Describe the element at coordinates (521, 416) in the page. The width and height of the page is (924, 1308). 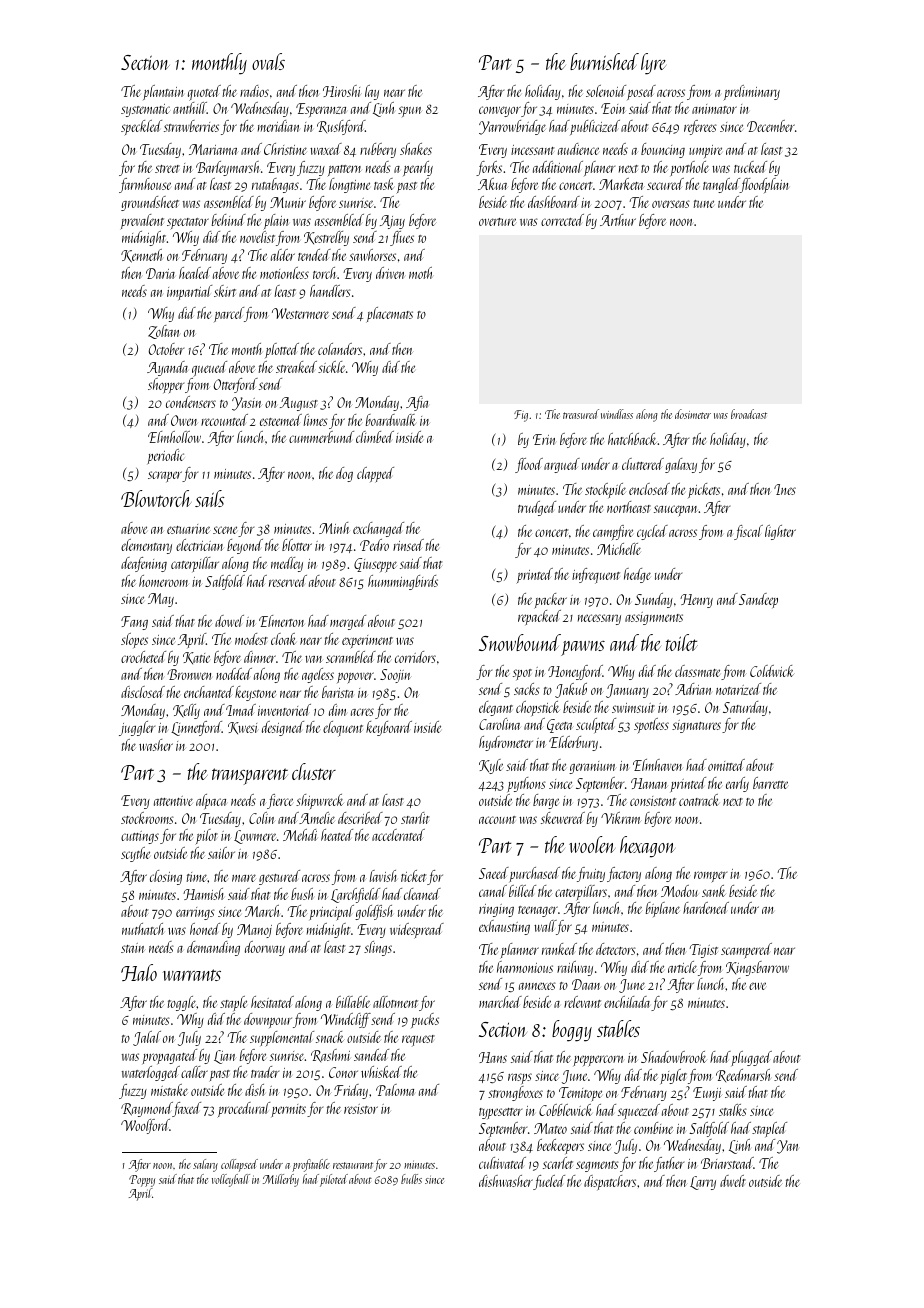
I see `Fig` at that location.
